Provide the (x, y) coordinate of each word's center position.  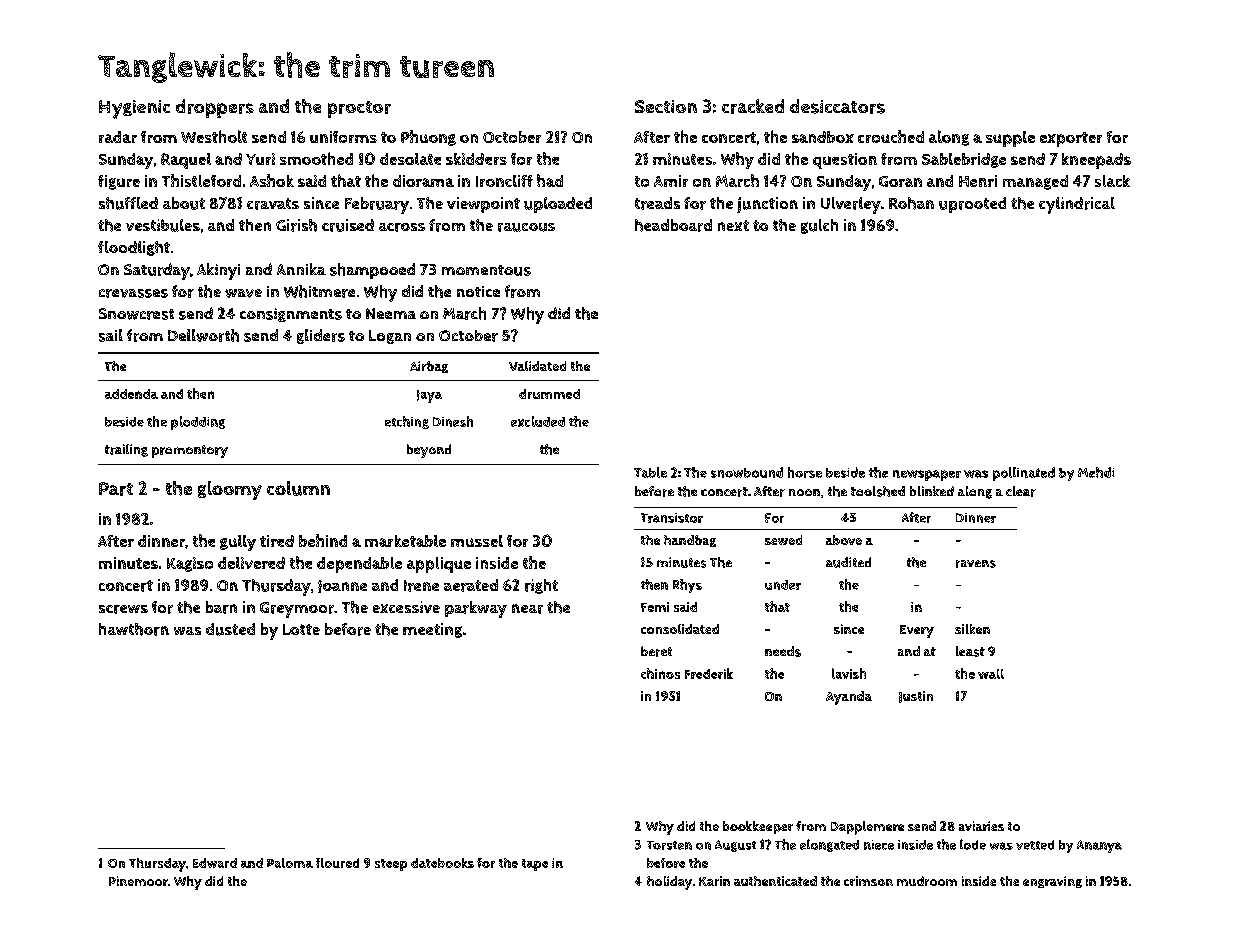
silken (972, 629)
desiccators (837, 106)
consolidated (680, 629)
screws (123, 609)
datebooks (442, 863)
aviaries (981, 826)
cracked (753, 106)
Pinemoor (138, 881)
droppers (215, 108)
